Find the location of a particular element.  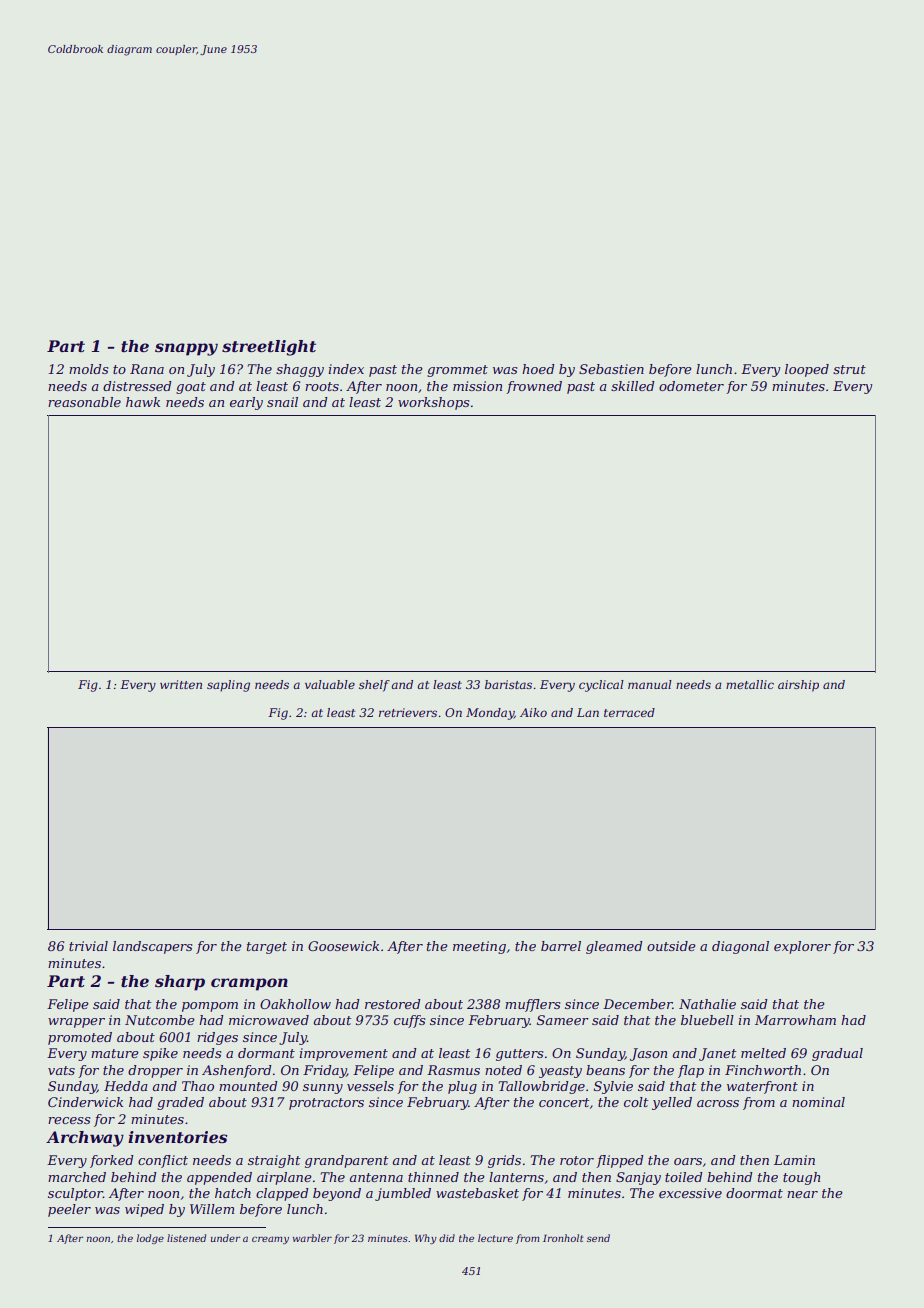

written is located at coordinates (181, 684).
